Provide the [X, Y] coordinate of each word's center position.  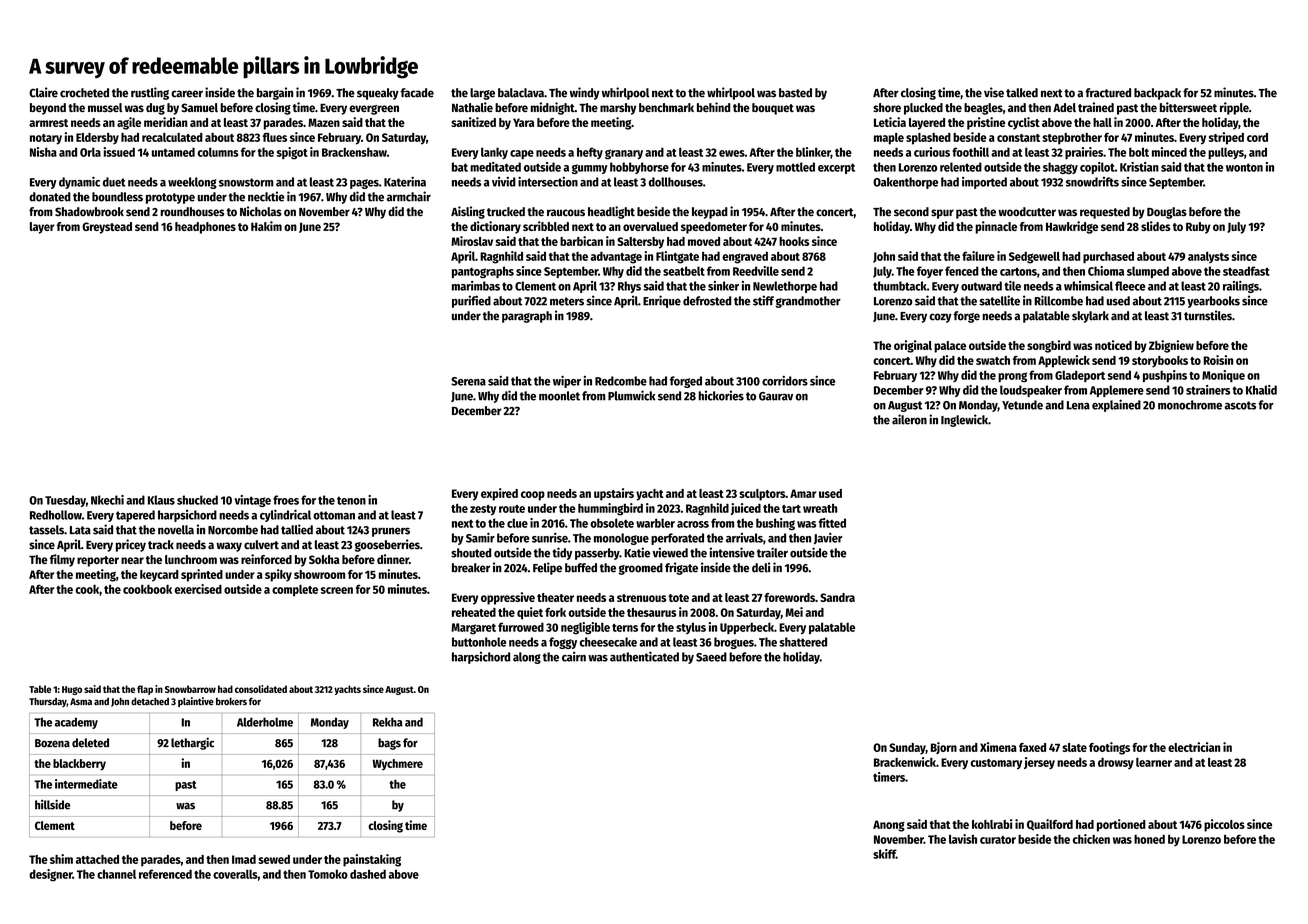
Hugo [72, 690]
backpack [1157, 94]
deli [761, 567]
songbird [1049, 346]
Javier [828, 539]
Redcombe [621, 381]
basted [795, 93]
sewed [274, 859]
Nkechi [107, 500]
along [527, 658]
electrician [1194, 747]
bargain [275, 93]
